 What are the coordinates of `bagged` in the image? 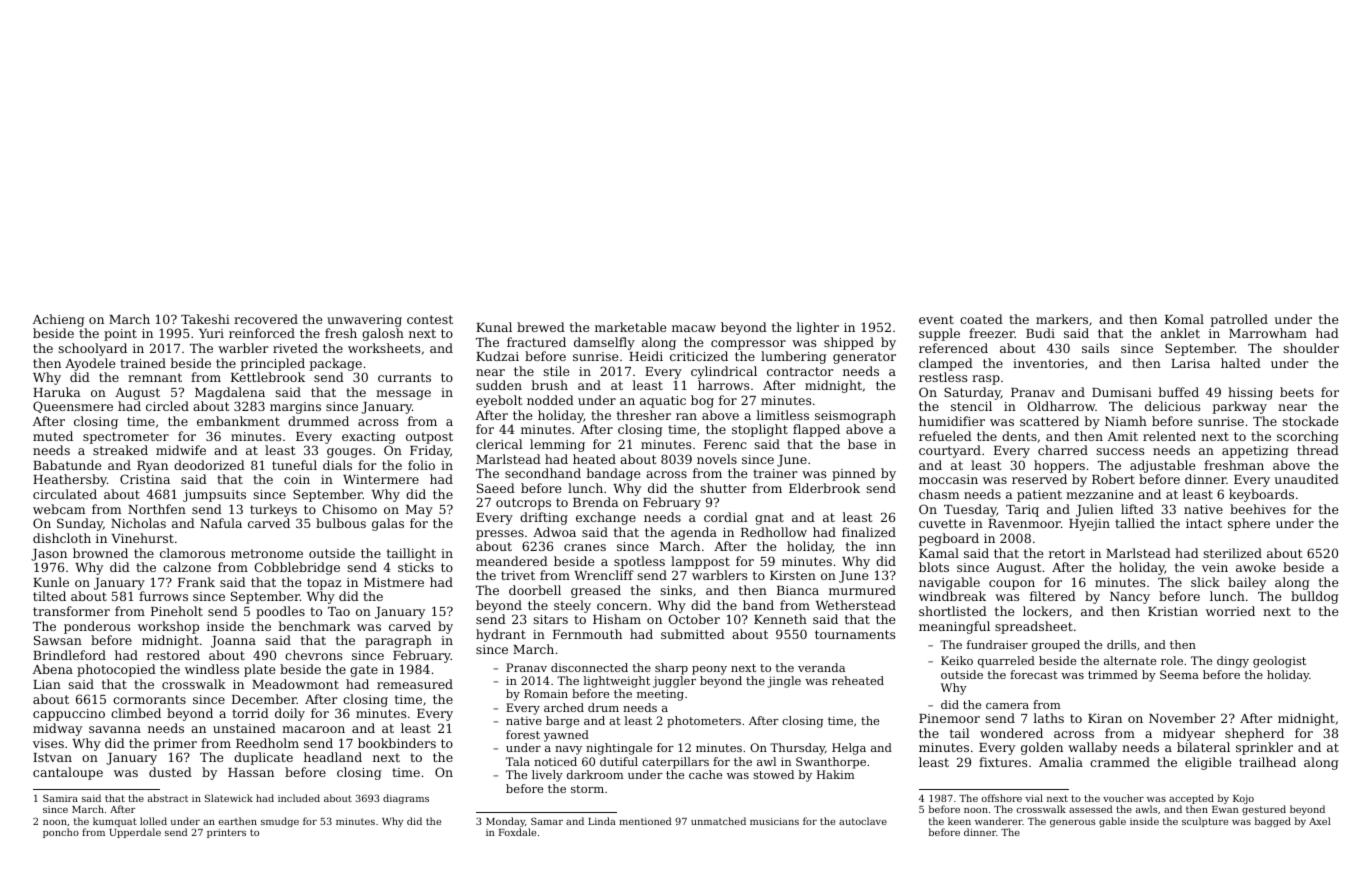 It's located at (1273, 822).
